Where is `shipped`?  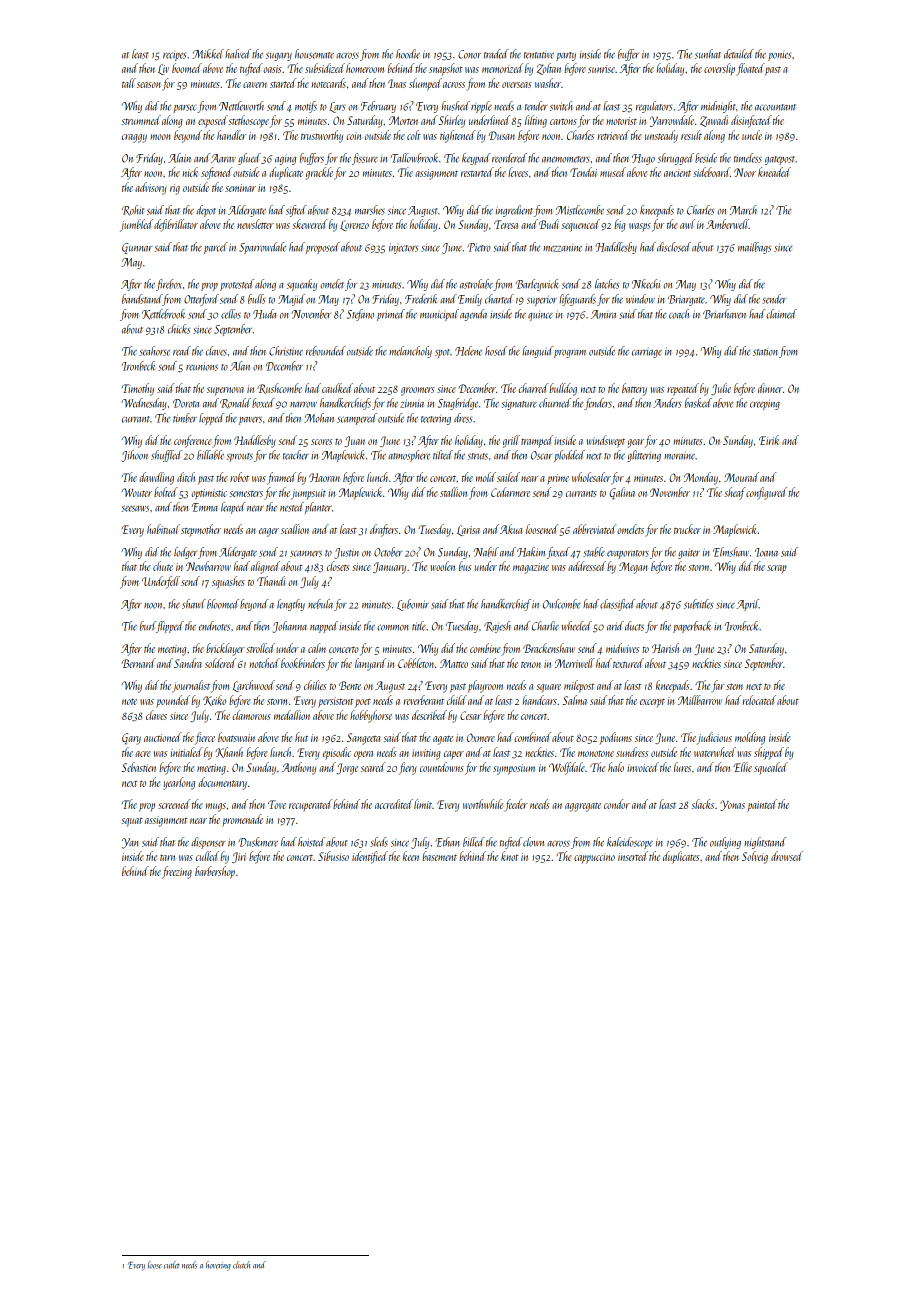 shipped is located at coordinates (769, 753).
